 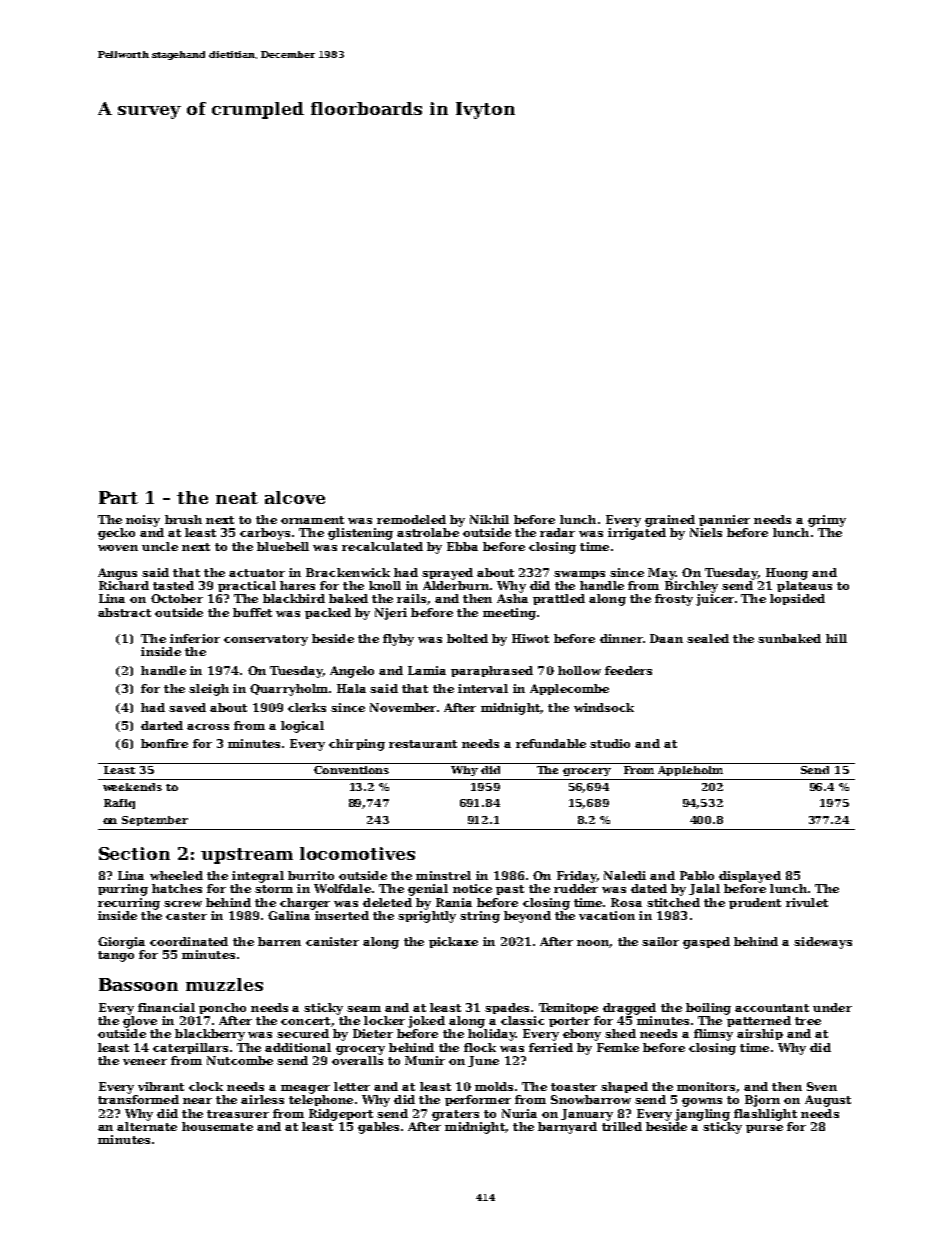 What do you see at coordinates (240, 1060) in the page?
I see `Nutcombe` at bounding box center [240, 1060].
